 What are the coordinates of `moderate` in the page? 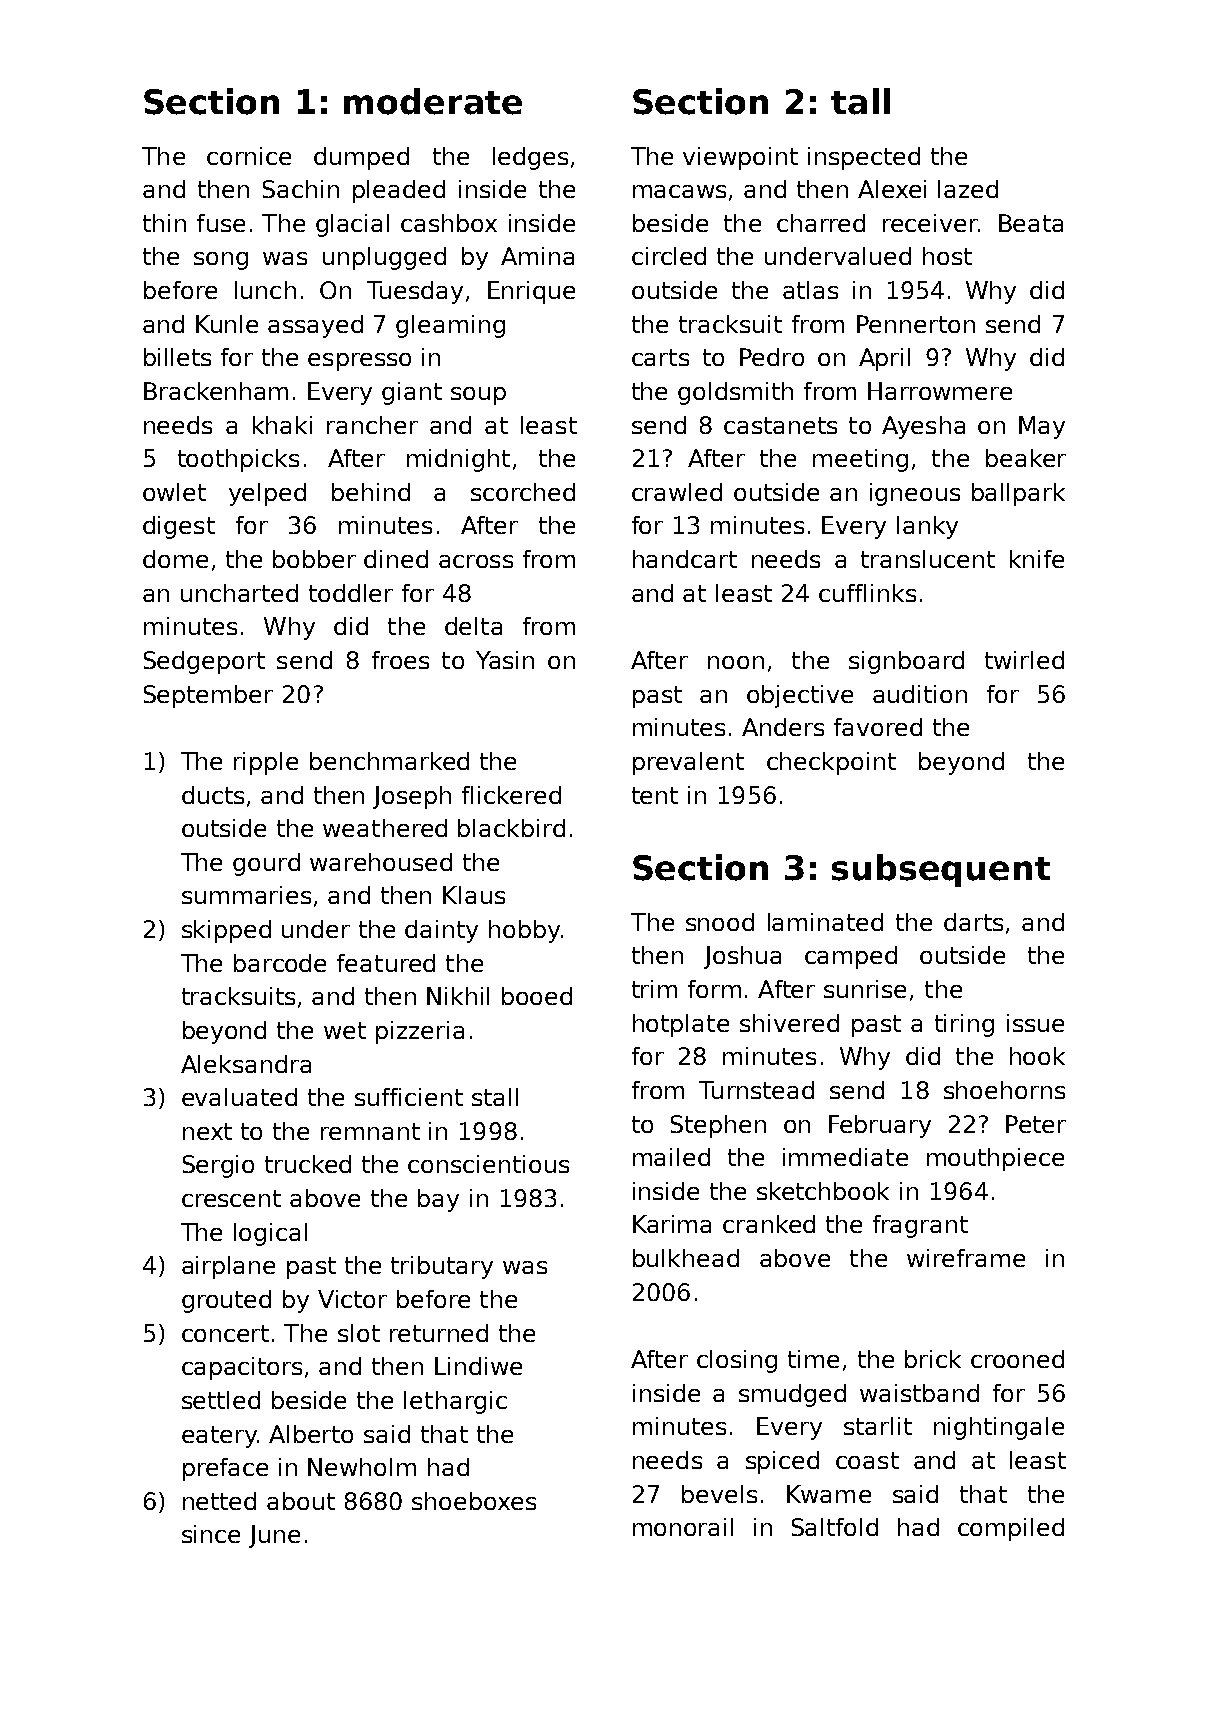 It's located at (433, 101).
